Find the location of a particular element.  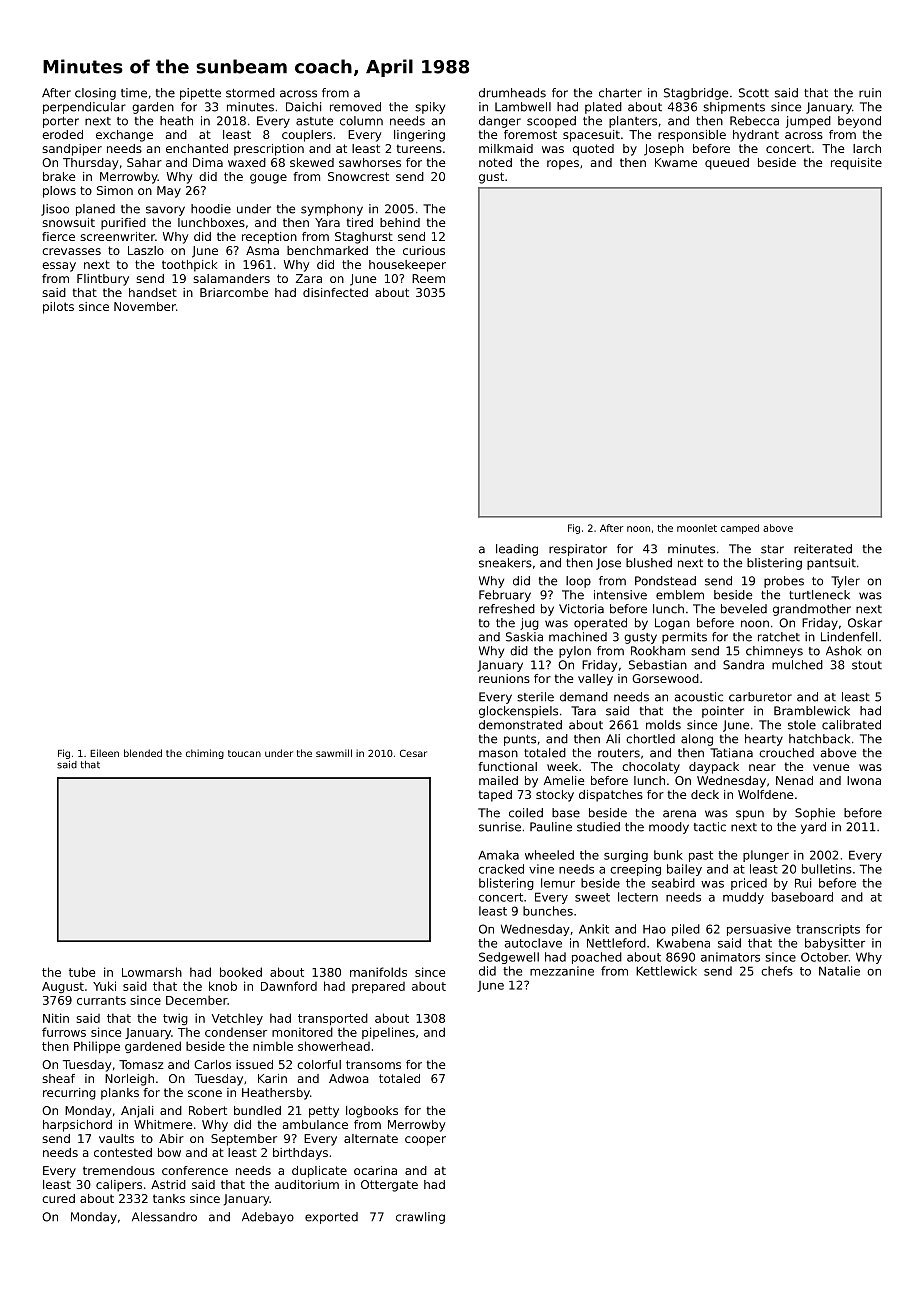

Reem is located at coordinates (428, 278).
